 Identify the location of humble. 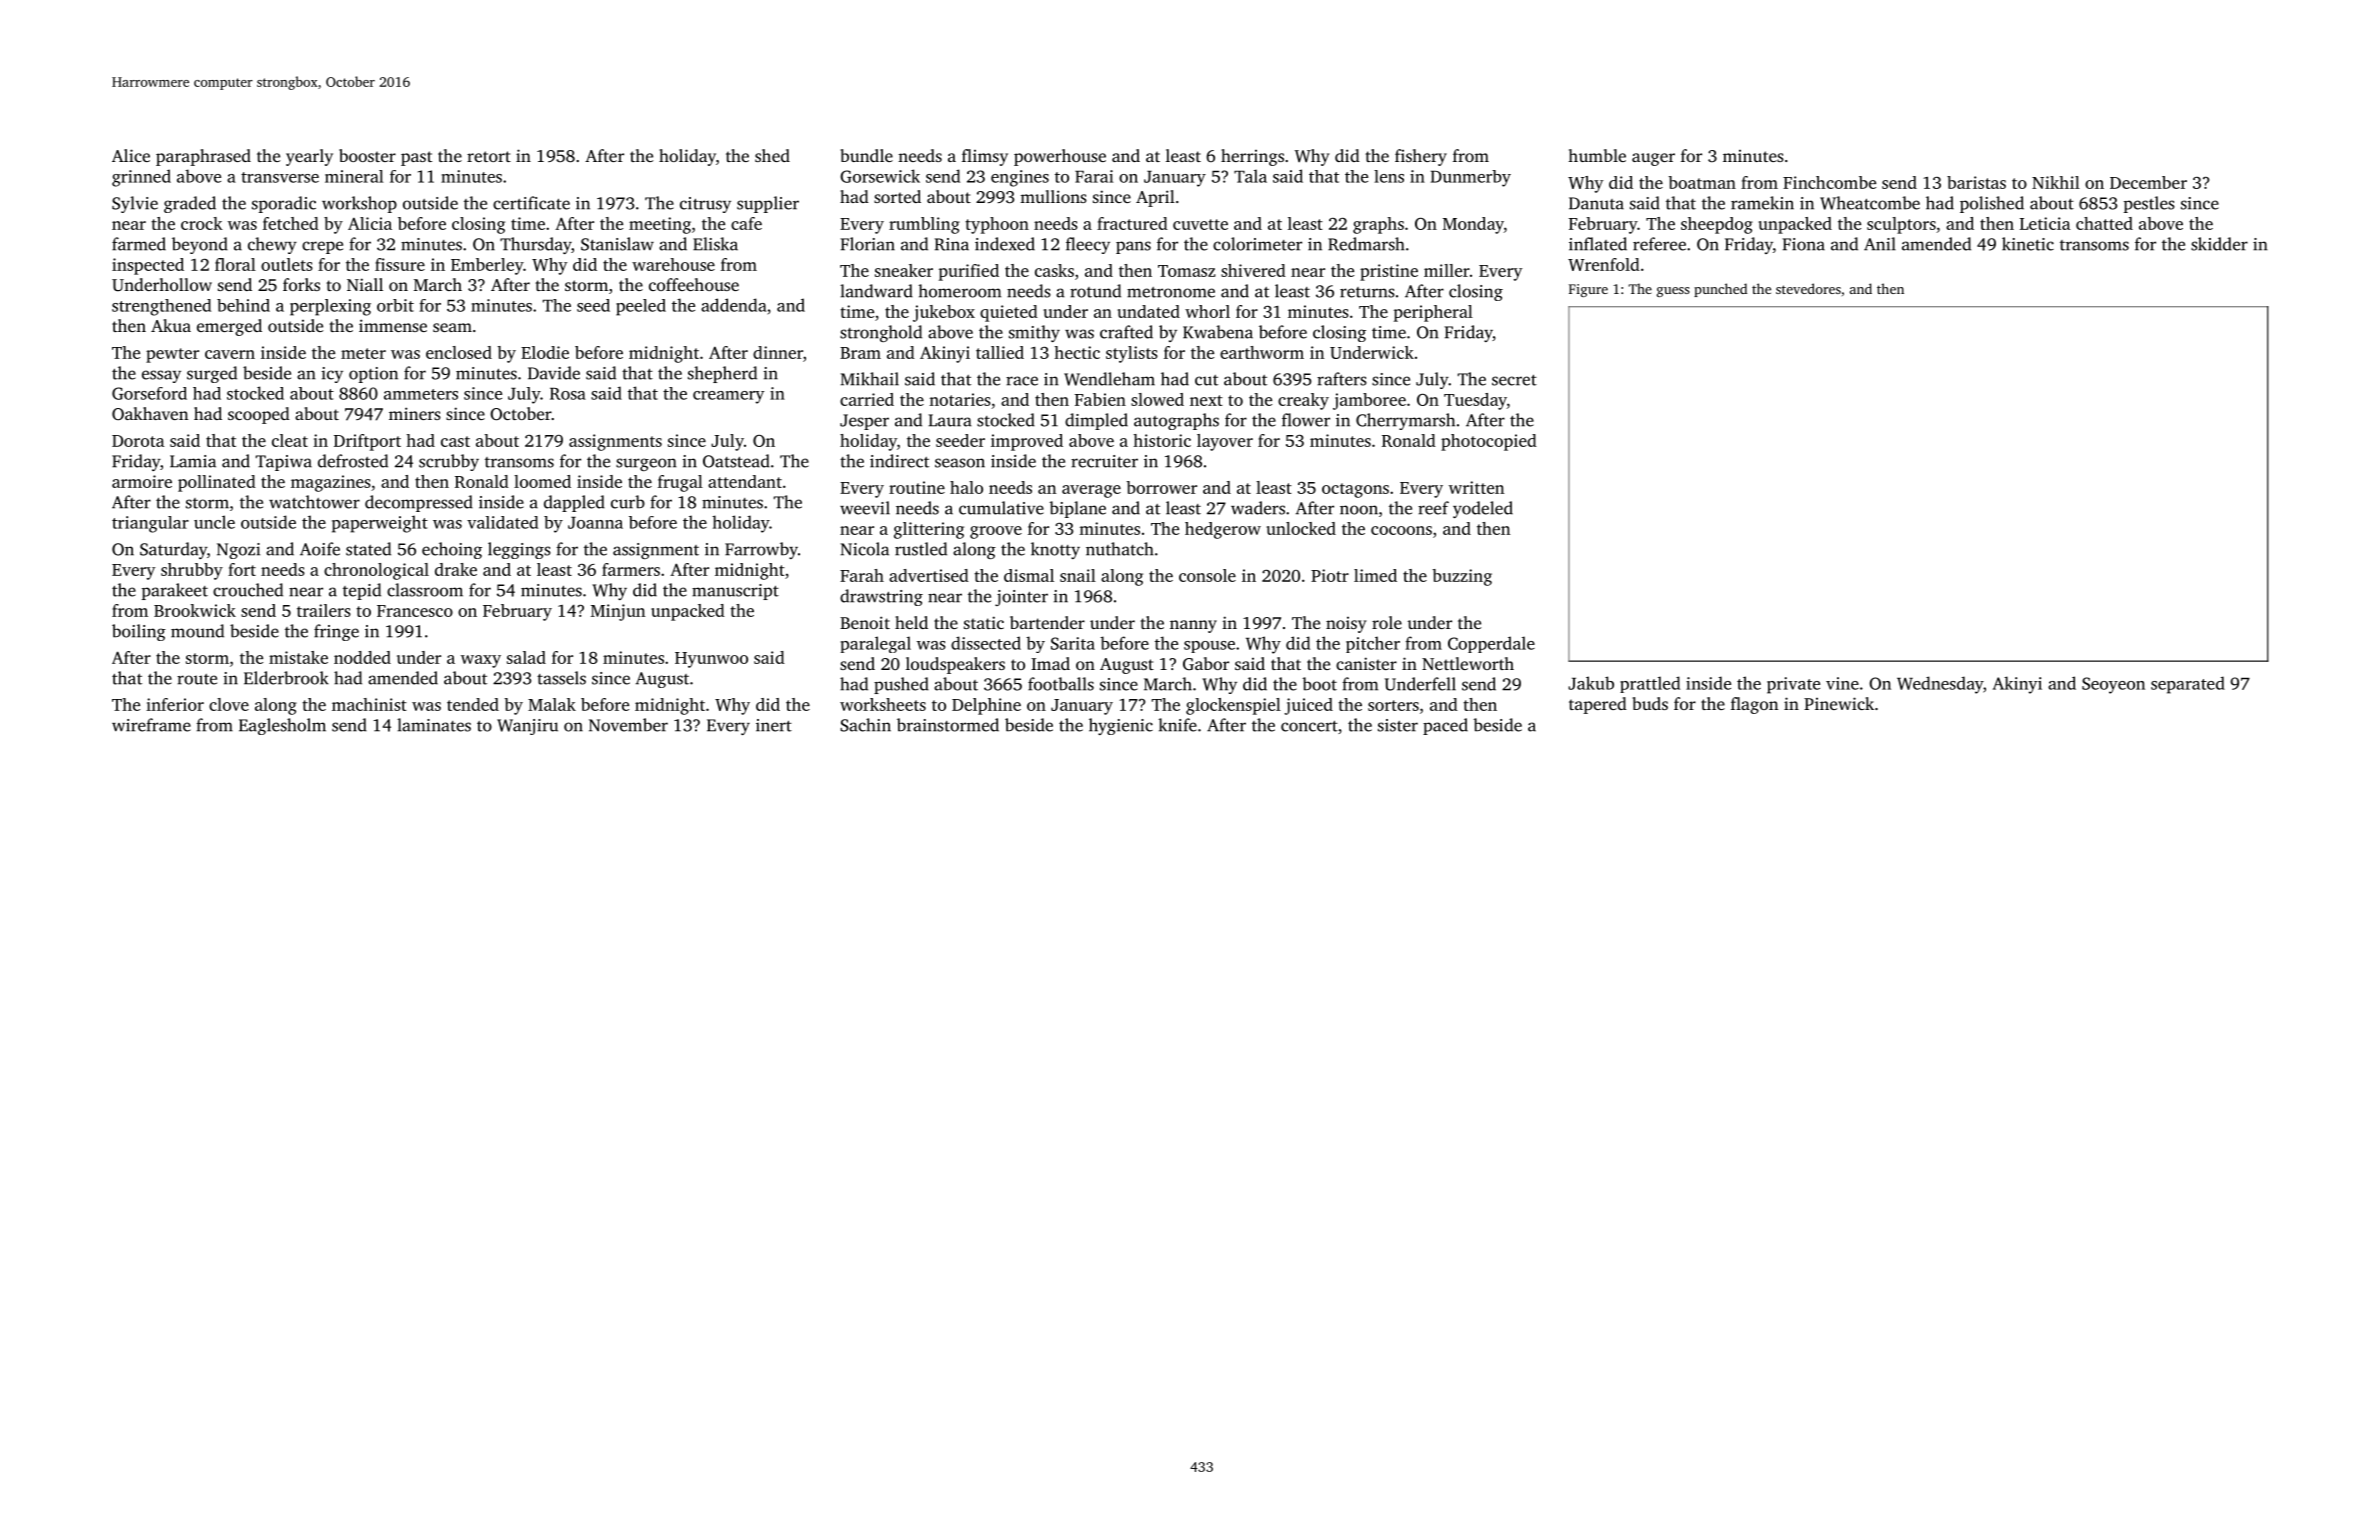
(1597, 155).
